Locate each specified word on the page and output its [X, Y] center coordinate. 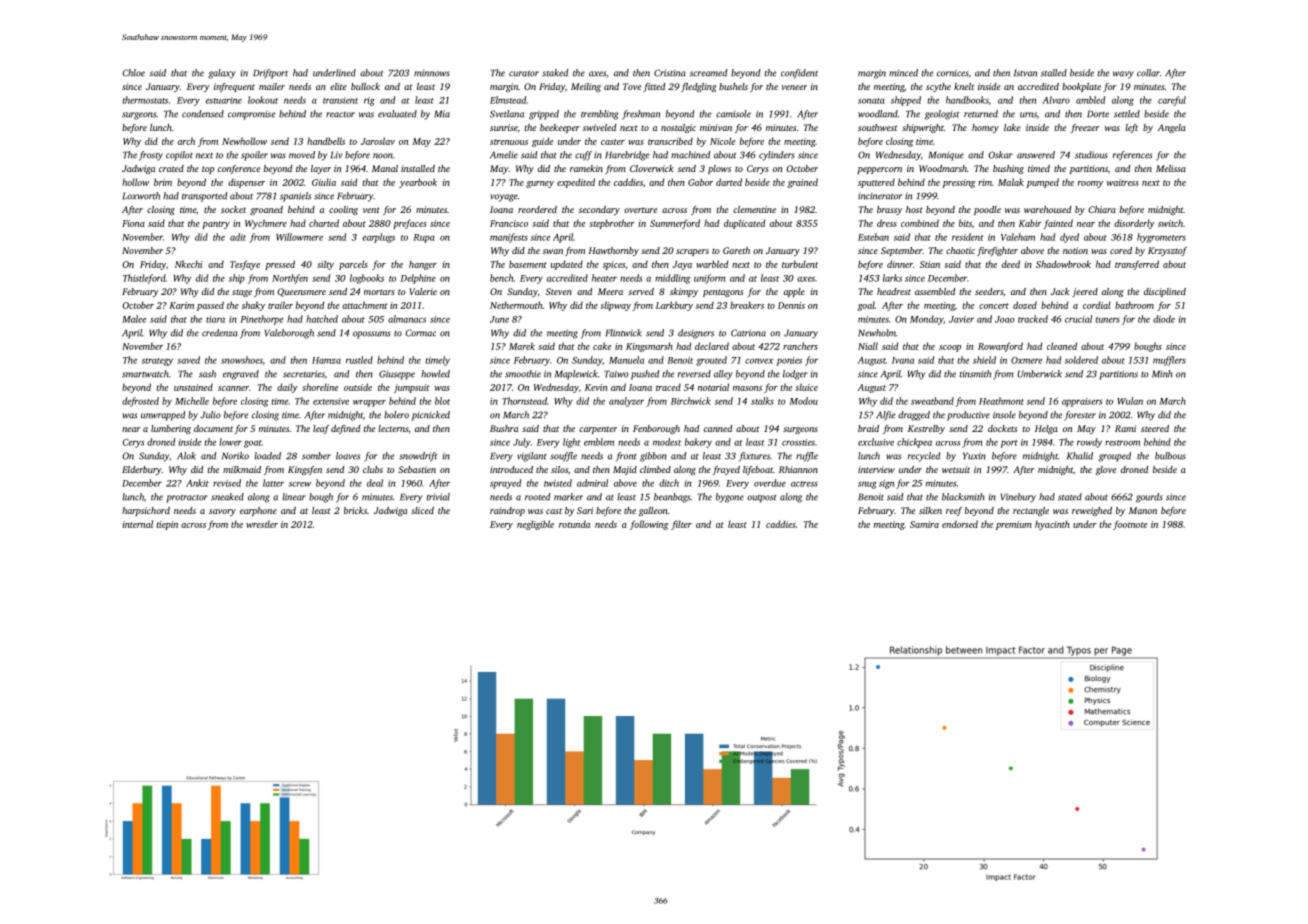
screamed [709, 73]
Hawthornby [613, 251]
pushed [645, 375]
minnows [432, 73]
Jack [1060, 291]
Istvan [1025, 73]
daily [287, 388]
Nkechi [189, 264]
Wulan [1130, 401]
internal [138, 524]
